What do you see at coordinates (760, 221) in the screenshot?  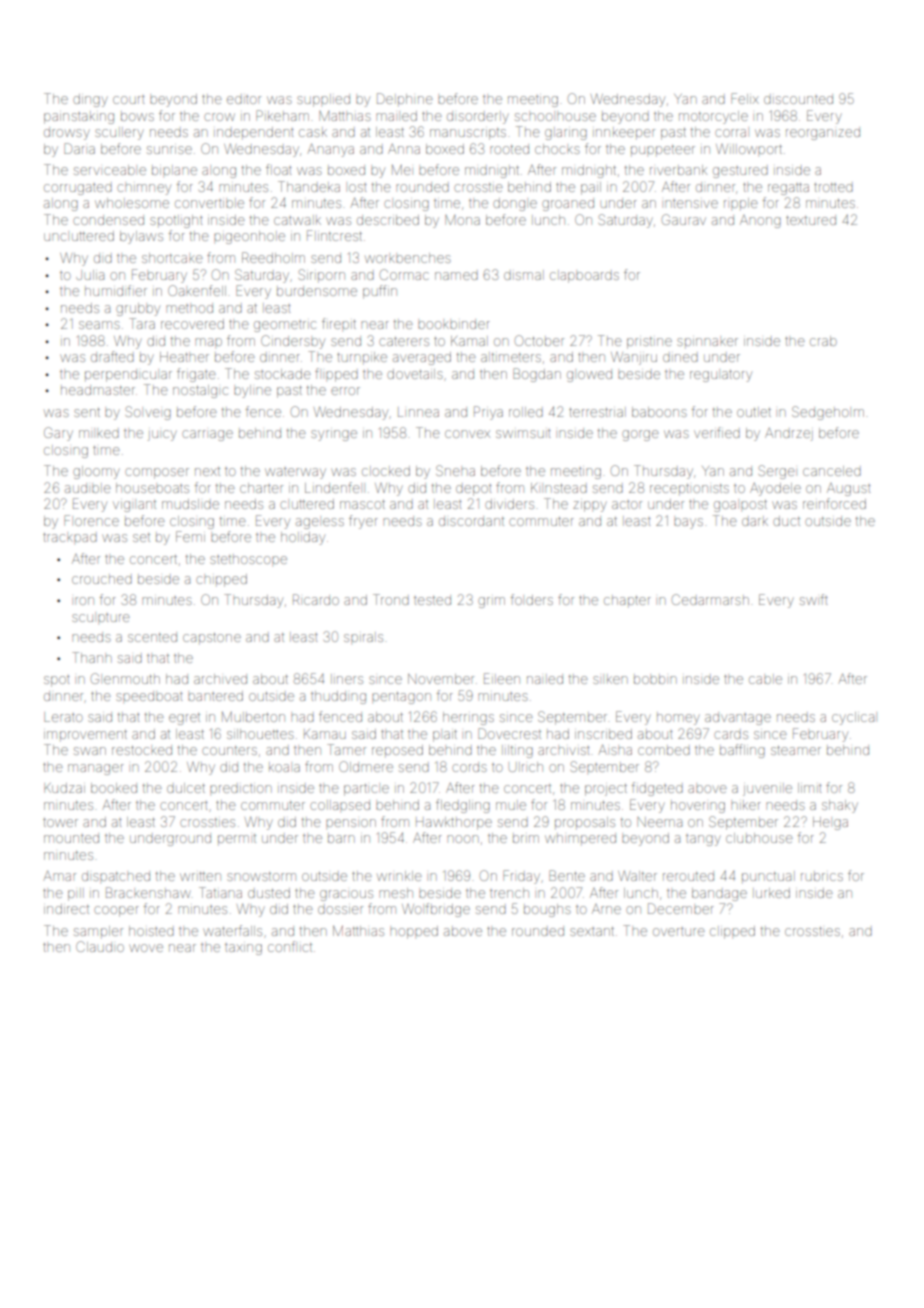 I see `Anong` at bounding box center [760, 221].
